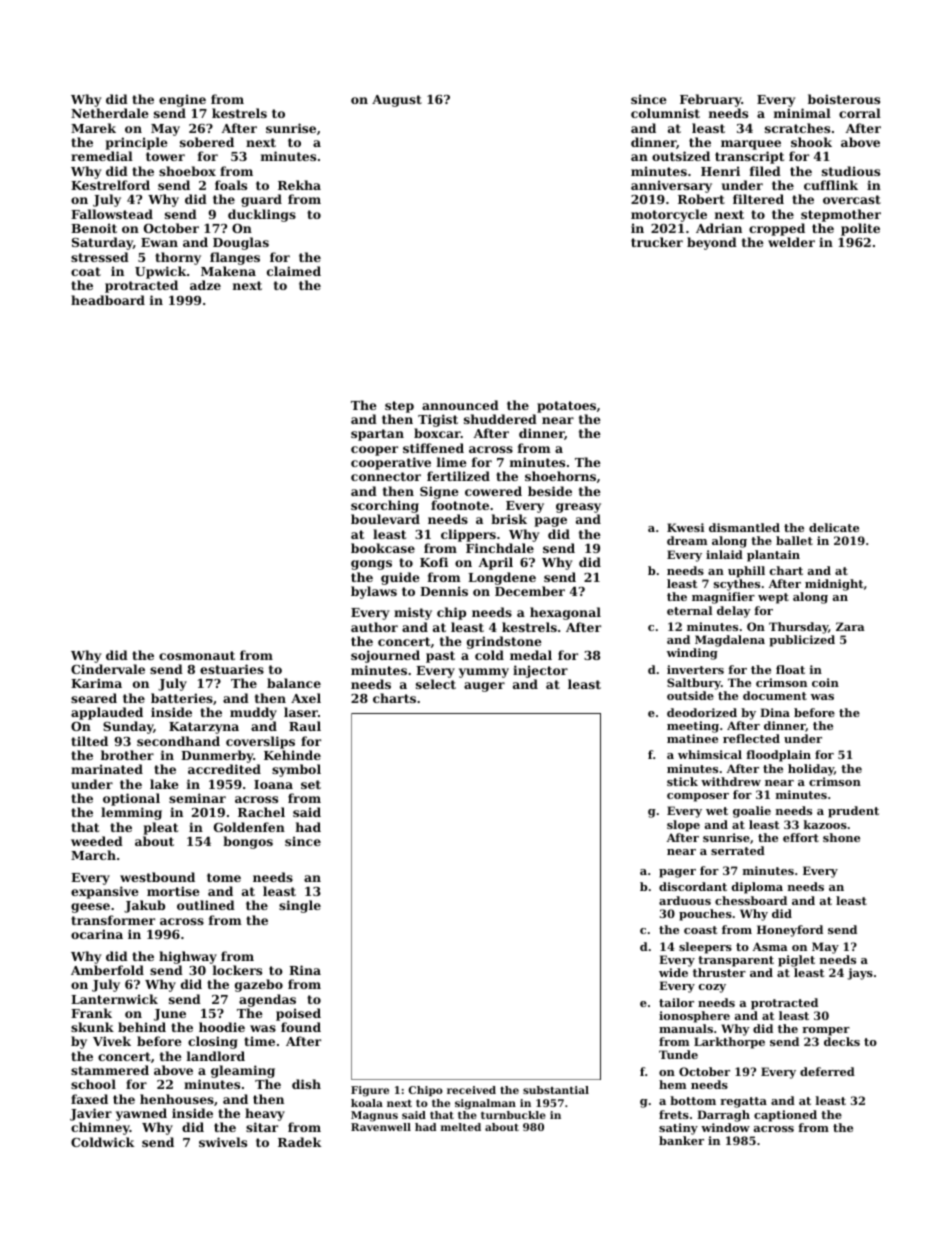 Image resolution: width=952 pixels, height=1233 pixels. Describe the element at coordinates (197, 655) in the screenshot. I see `cosmonaut` at that location.
